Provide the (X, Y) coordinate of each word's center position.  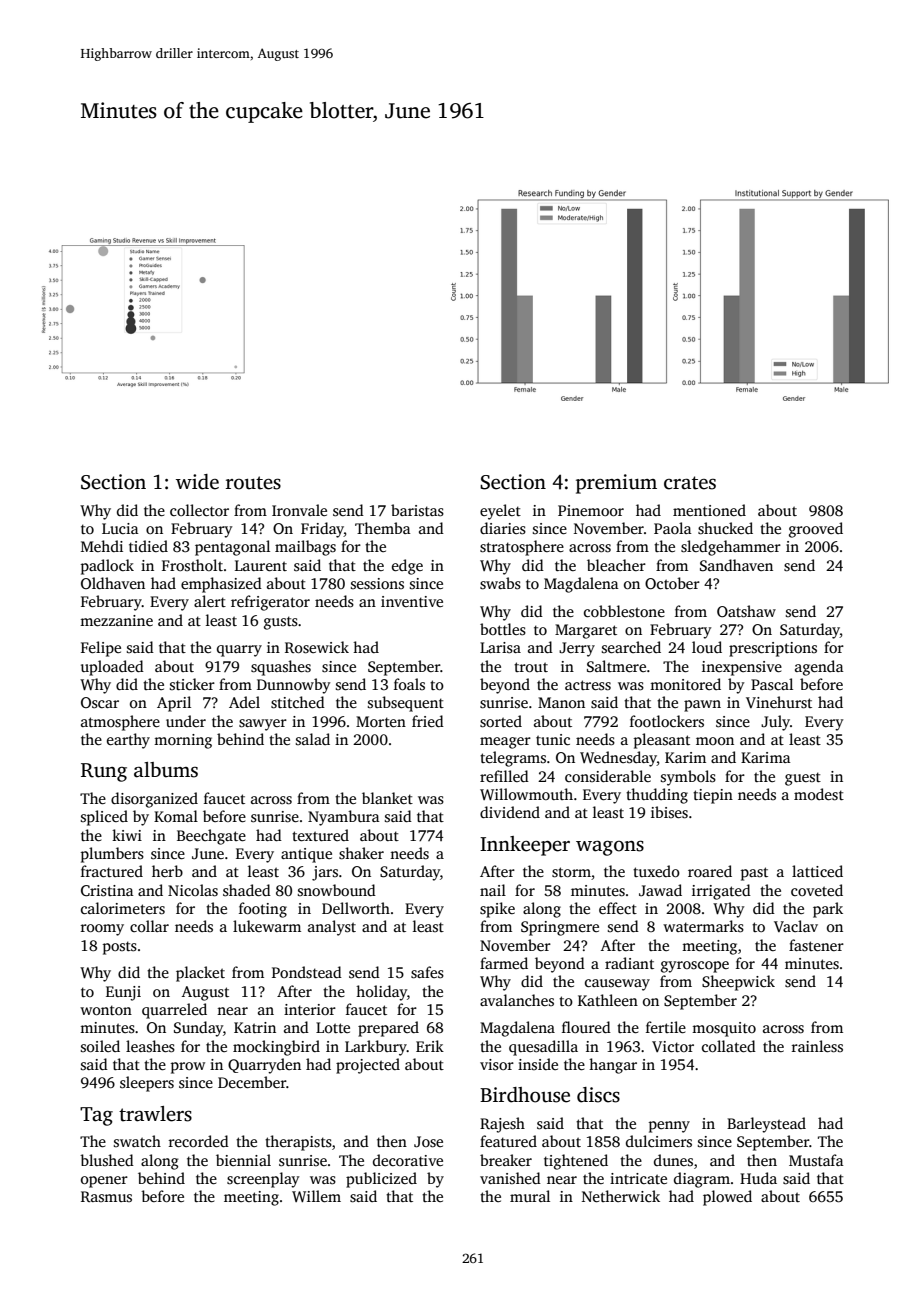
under (186, 721)
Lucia (120, 528)
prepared (388, 1029)
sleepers (147, 1084)
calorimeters (123, 908)
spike (497, 910)
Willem (316, 1196)
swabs (500, 583)
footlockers (667, 721)
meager (505, 743)
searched (631, 647)
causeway (617, 985)
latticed (817, 871)
